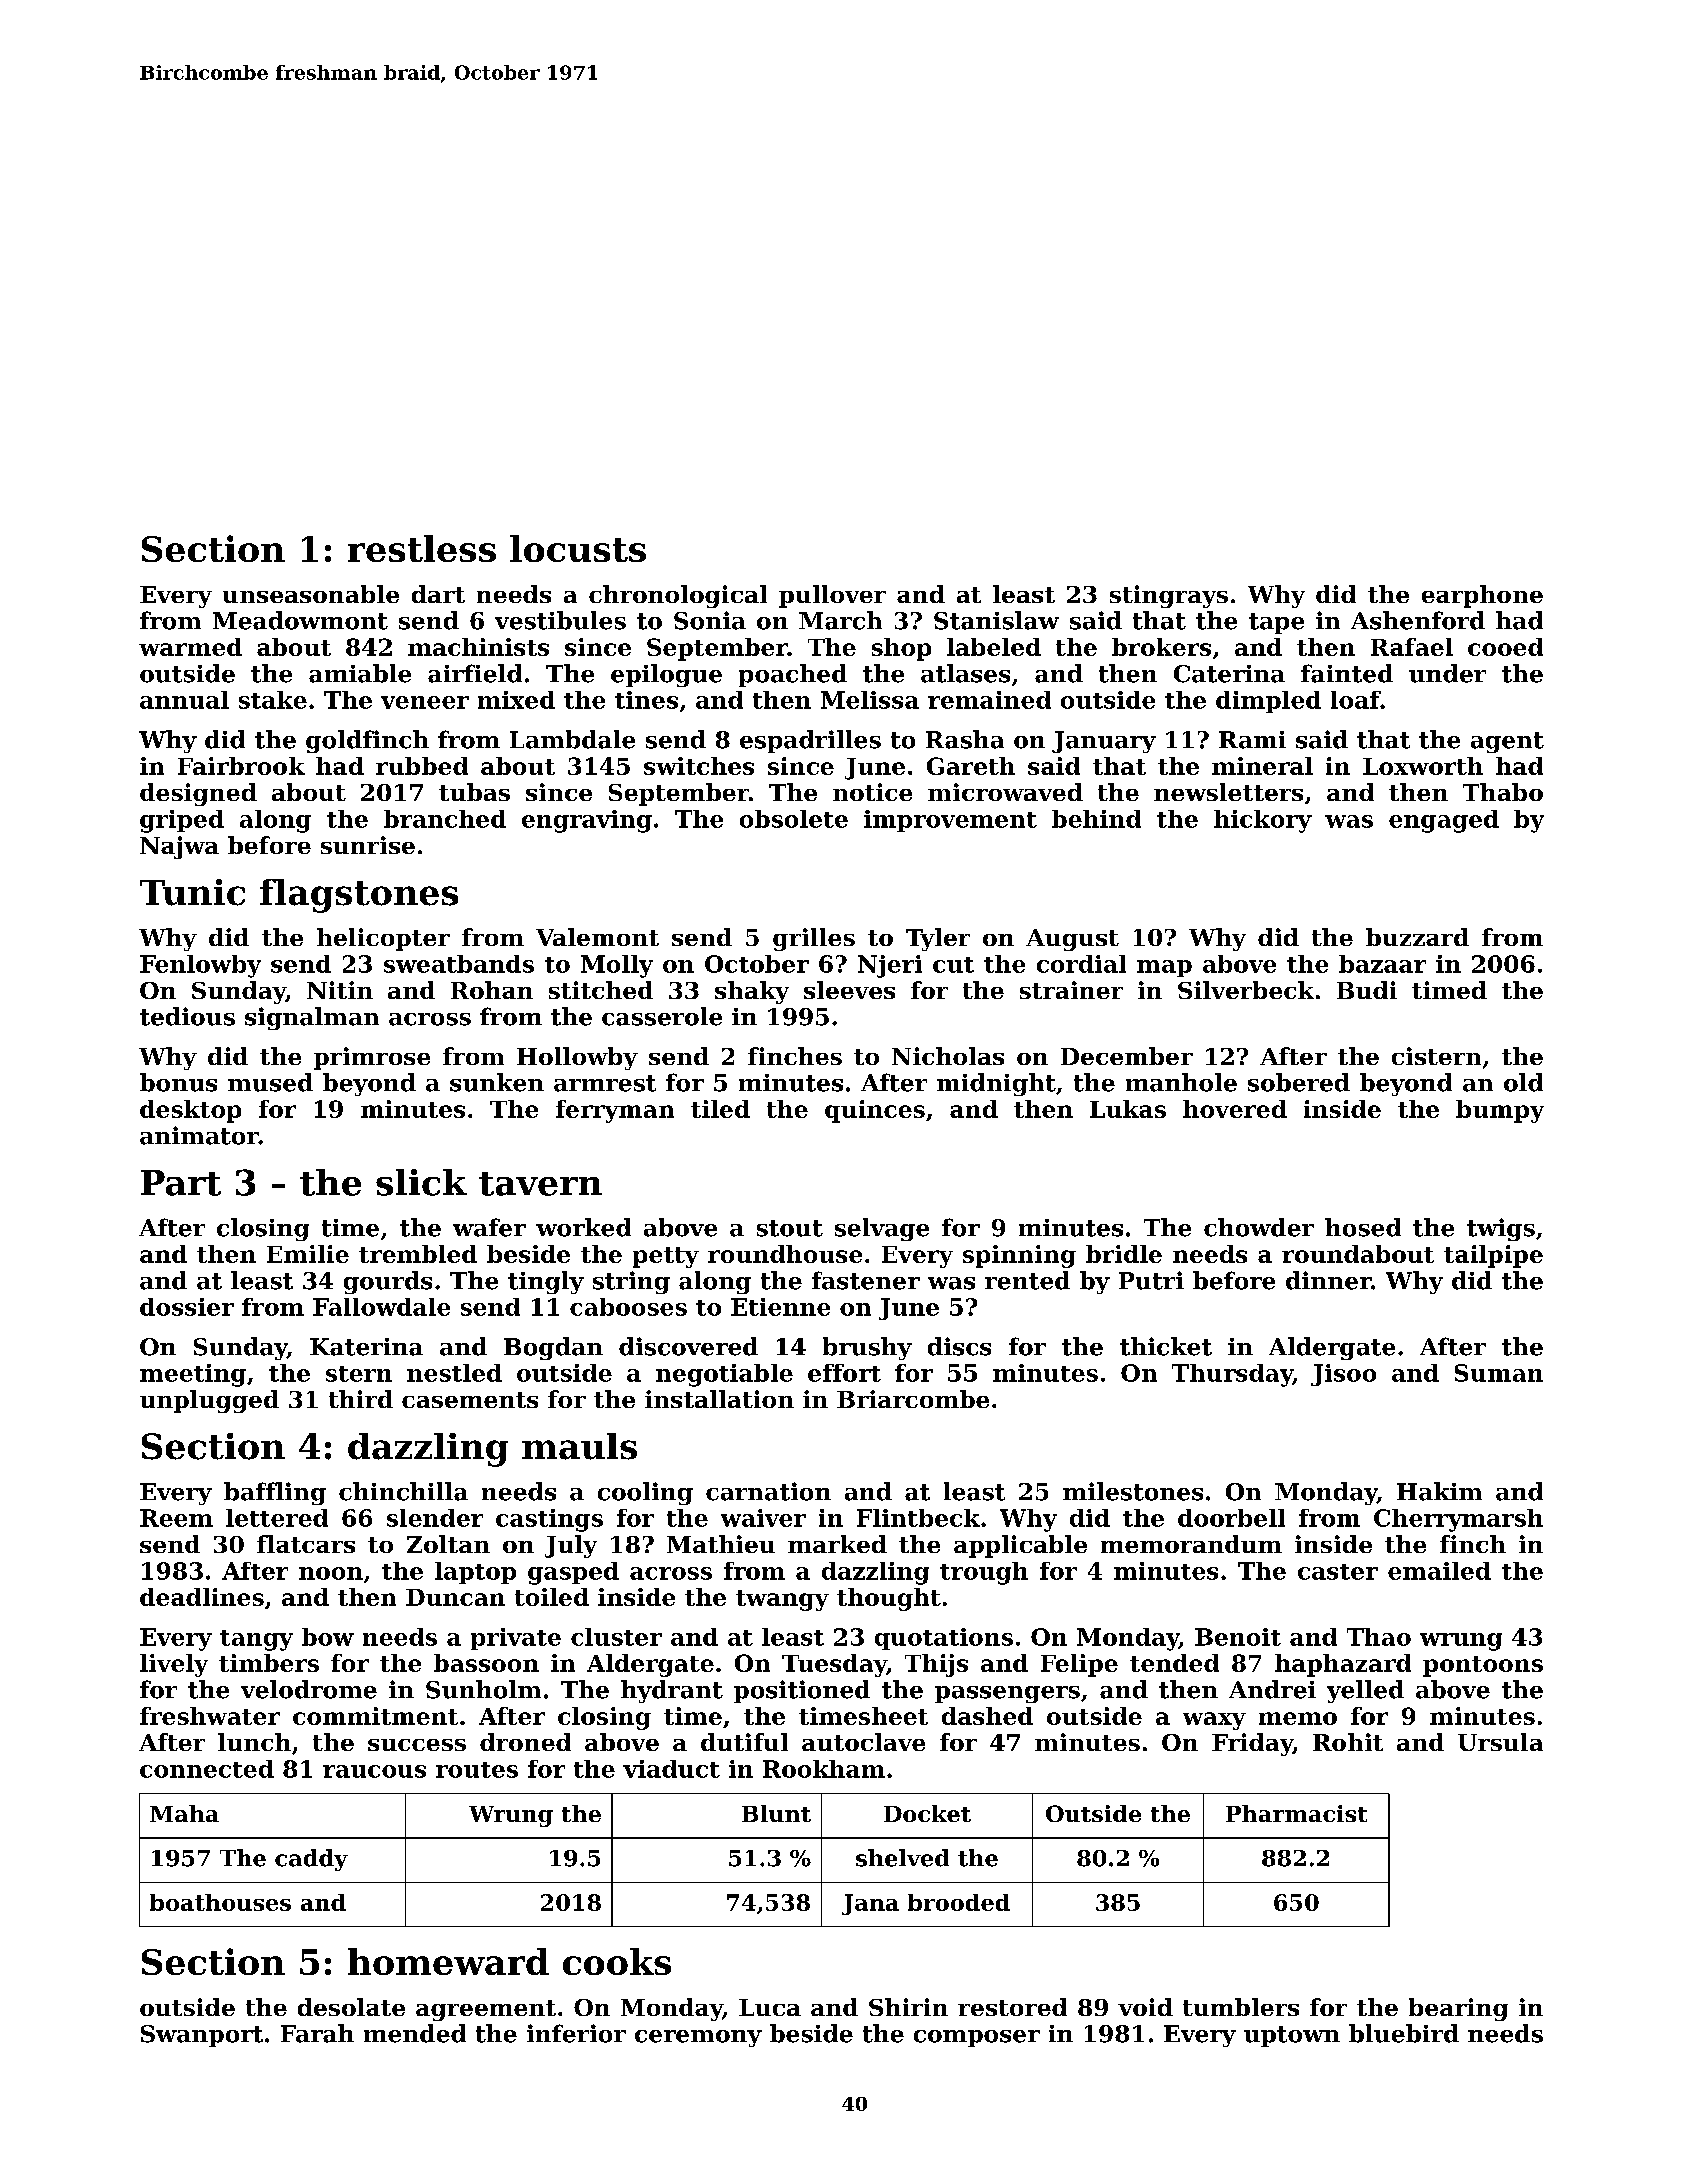  Describe the element at coordinates (583, 1227) in the screenshot. I see `worked` at that location.
